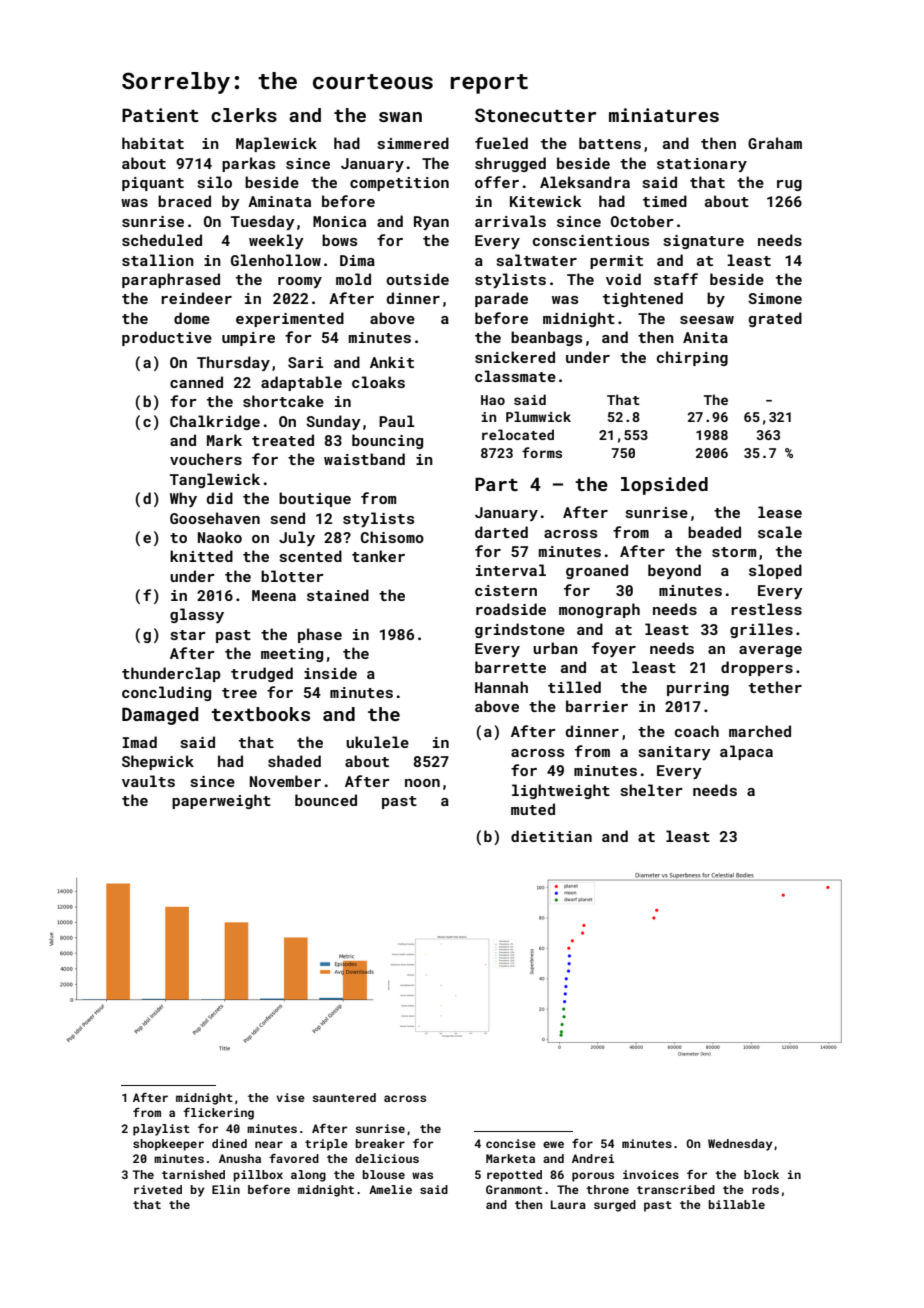 The image size is (924, 1308). Describe the element at coordinates (780, 512) in the screenshot. I see `lease` at that location.
